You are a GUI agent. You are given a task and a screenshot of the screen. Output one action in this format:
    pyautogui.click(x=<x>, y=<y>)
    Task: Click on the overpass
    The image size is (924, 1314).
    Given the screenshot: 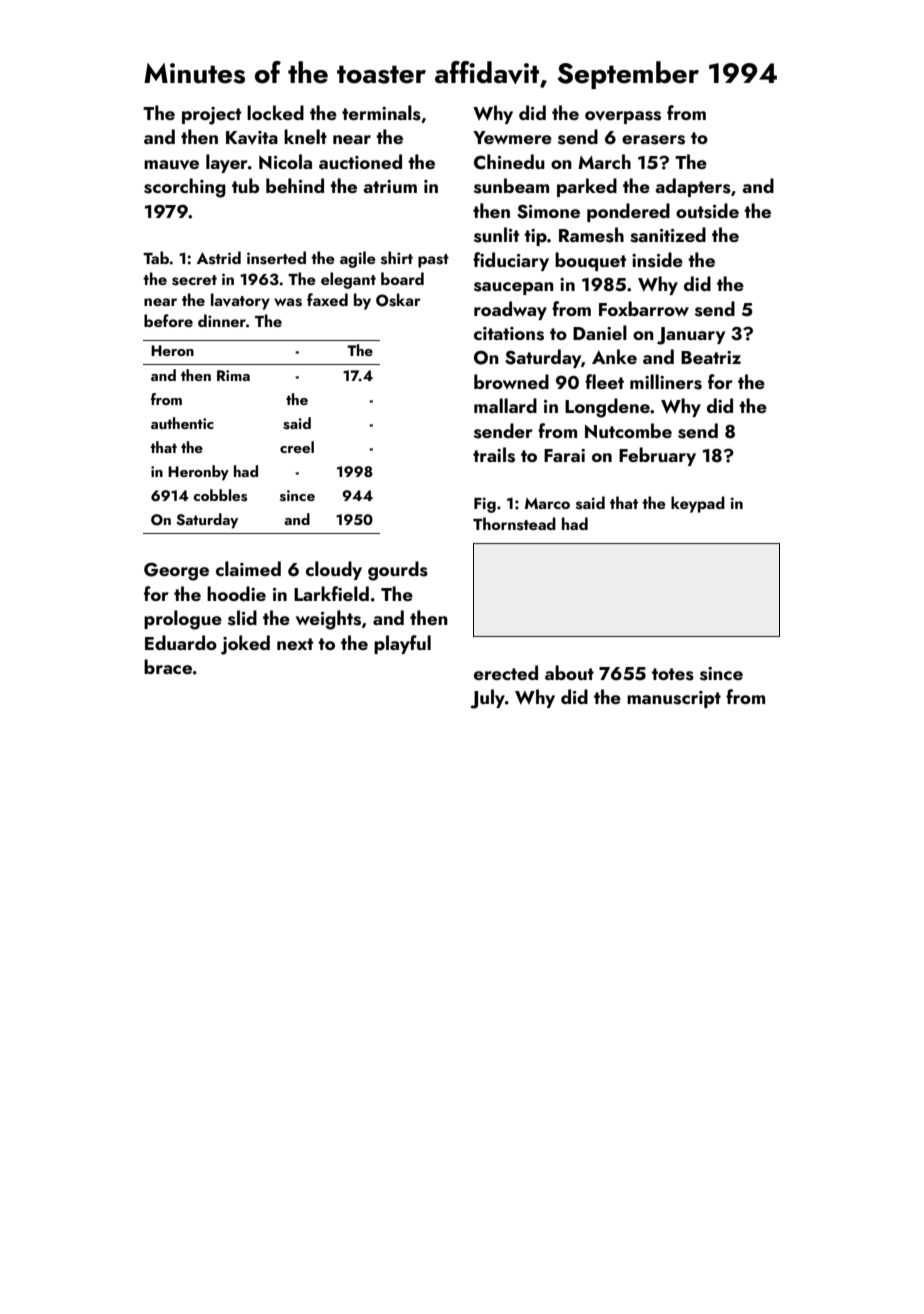 What is the action you would take?
    pyautogui.click(x=623, y=117)
